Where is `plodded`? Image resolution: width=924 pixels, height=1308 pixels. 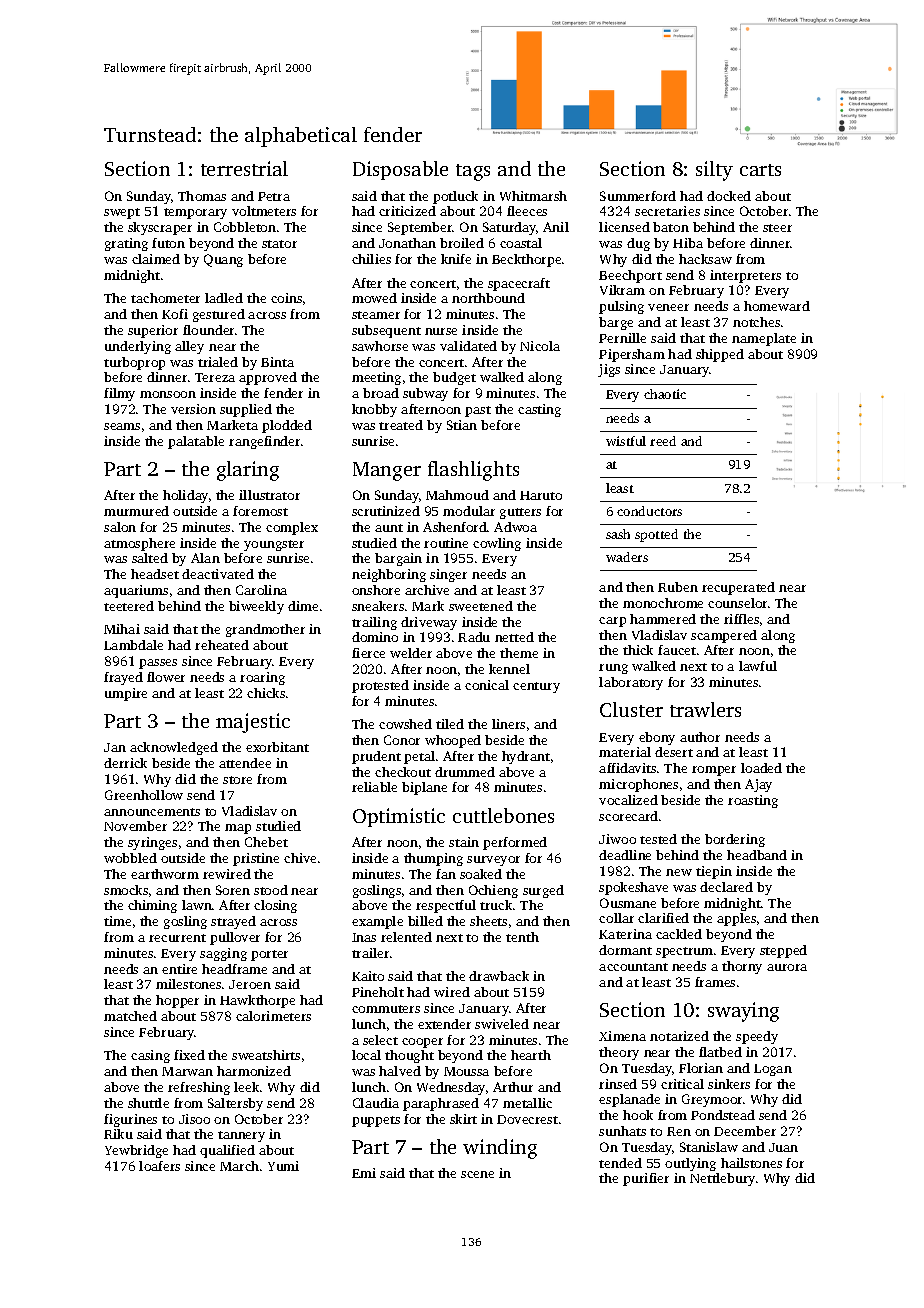 plodded is located at coordinates (287, 426).
